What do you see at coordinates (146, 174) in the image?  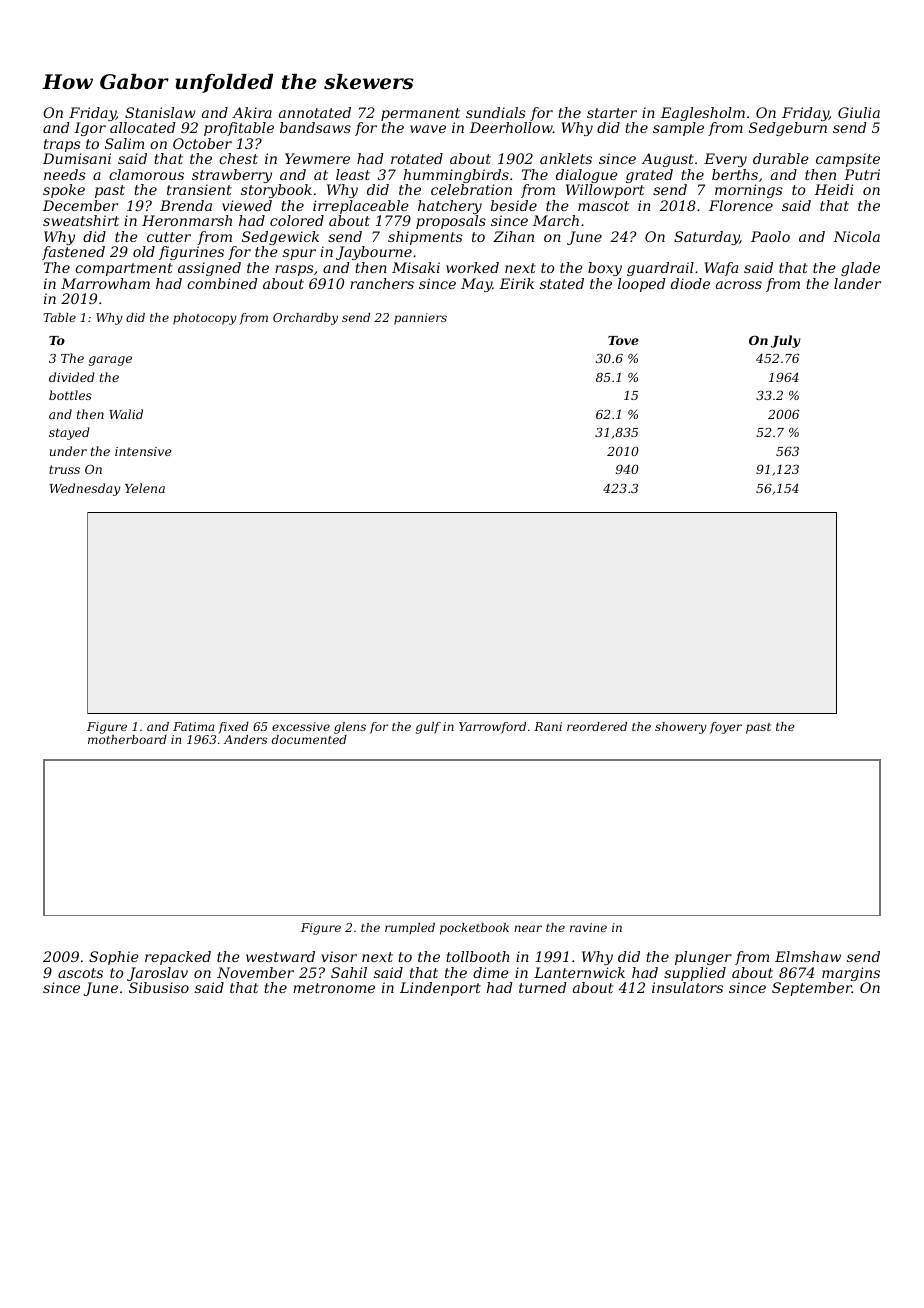 I see `clamorous` at bounding box center [146, 174].
